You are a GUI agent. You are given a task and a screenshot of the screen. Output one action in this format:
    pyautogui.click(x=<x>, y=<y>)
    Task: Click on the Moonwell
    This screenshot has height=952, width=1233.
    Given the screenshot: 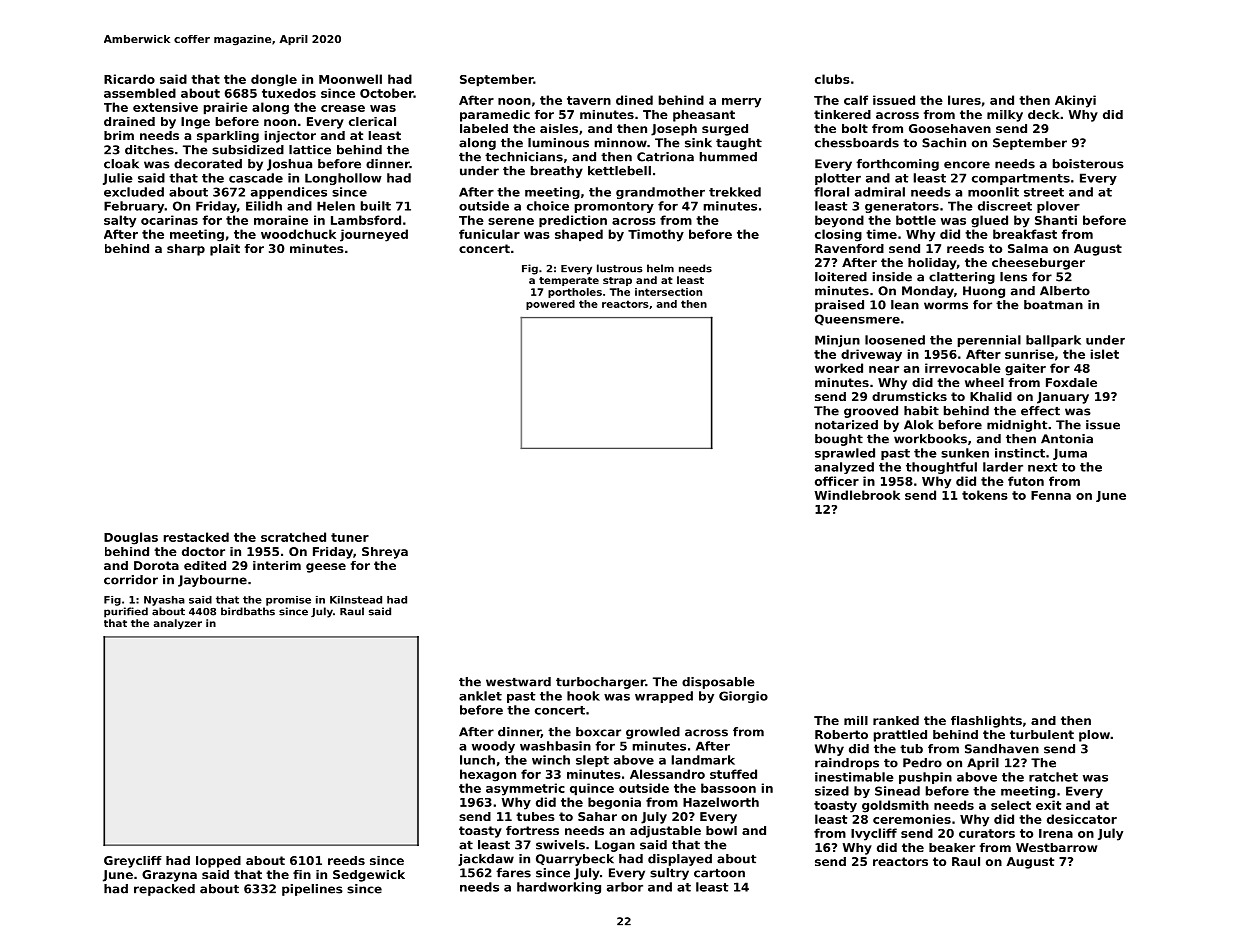 What is the action you would take?
    pyautogui.click(x=350, y=79)
